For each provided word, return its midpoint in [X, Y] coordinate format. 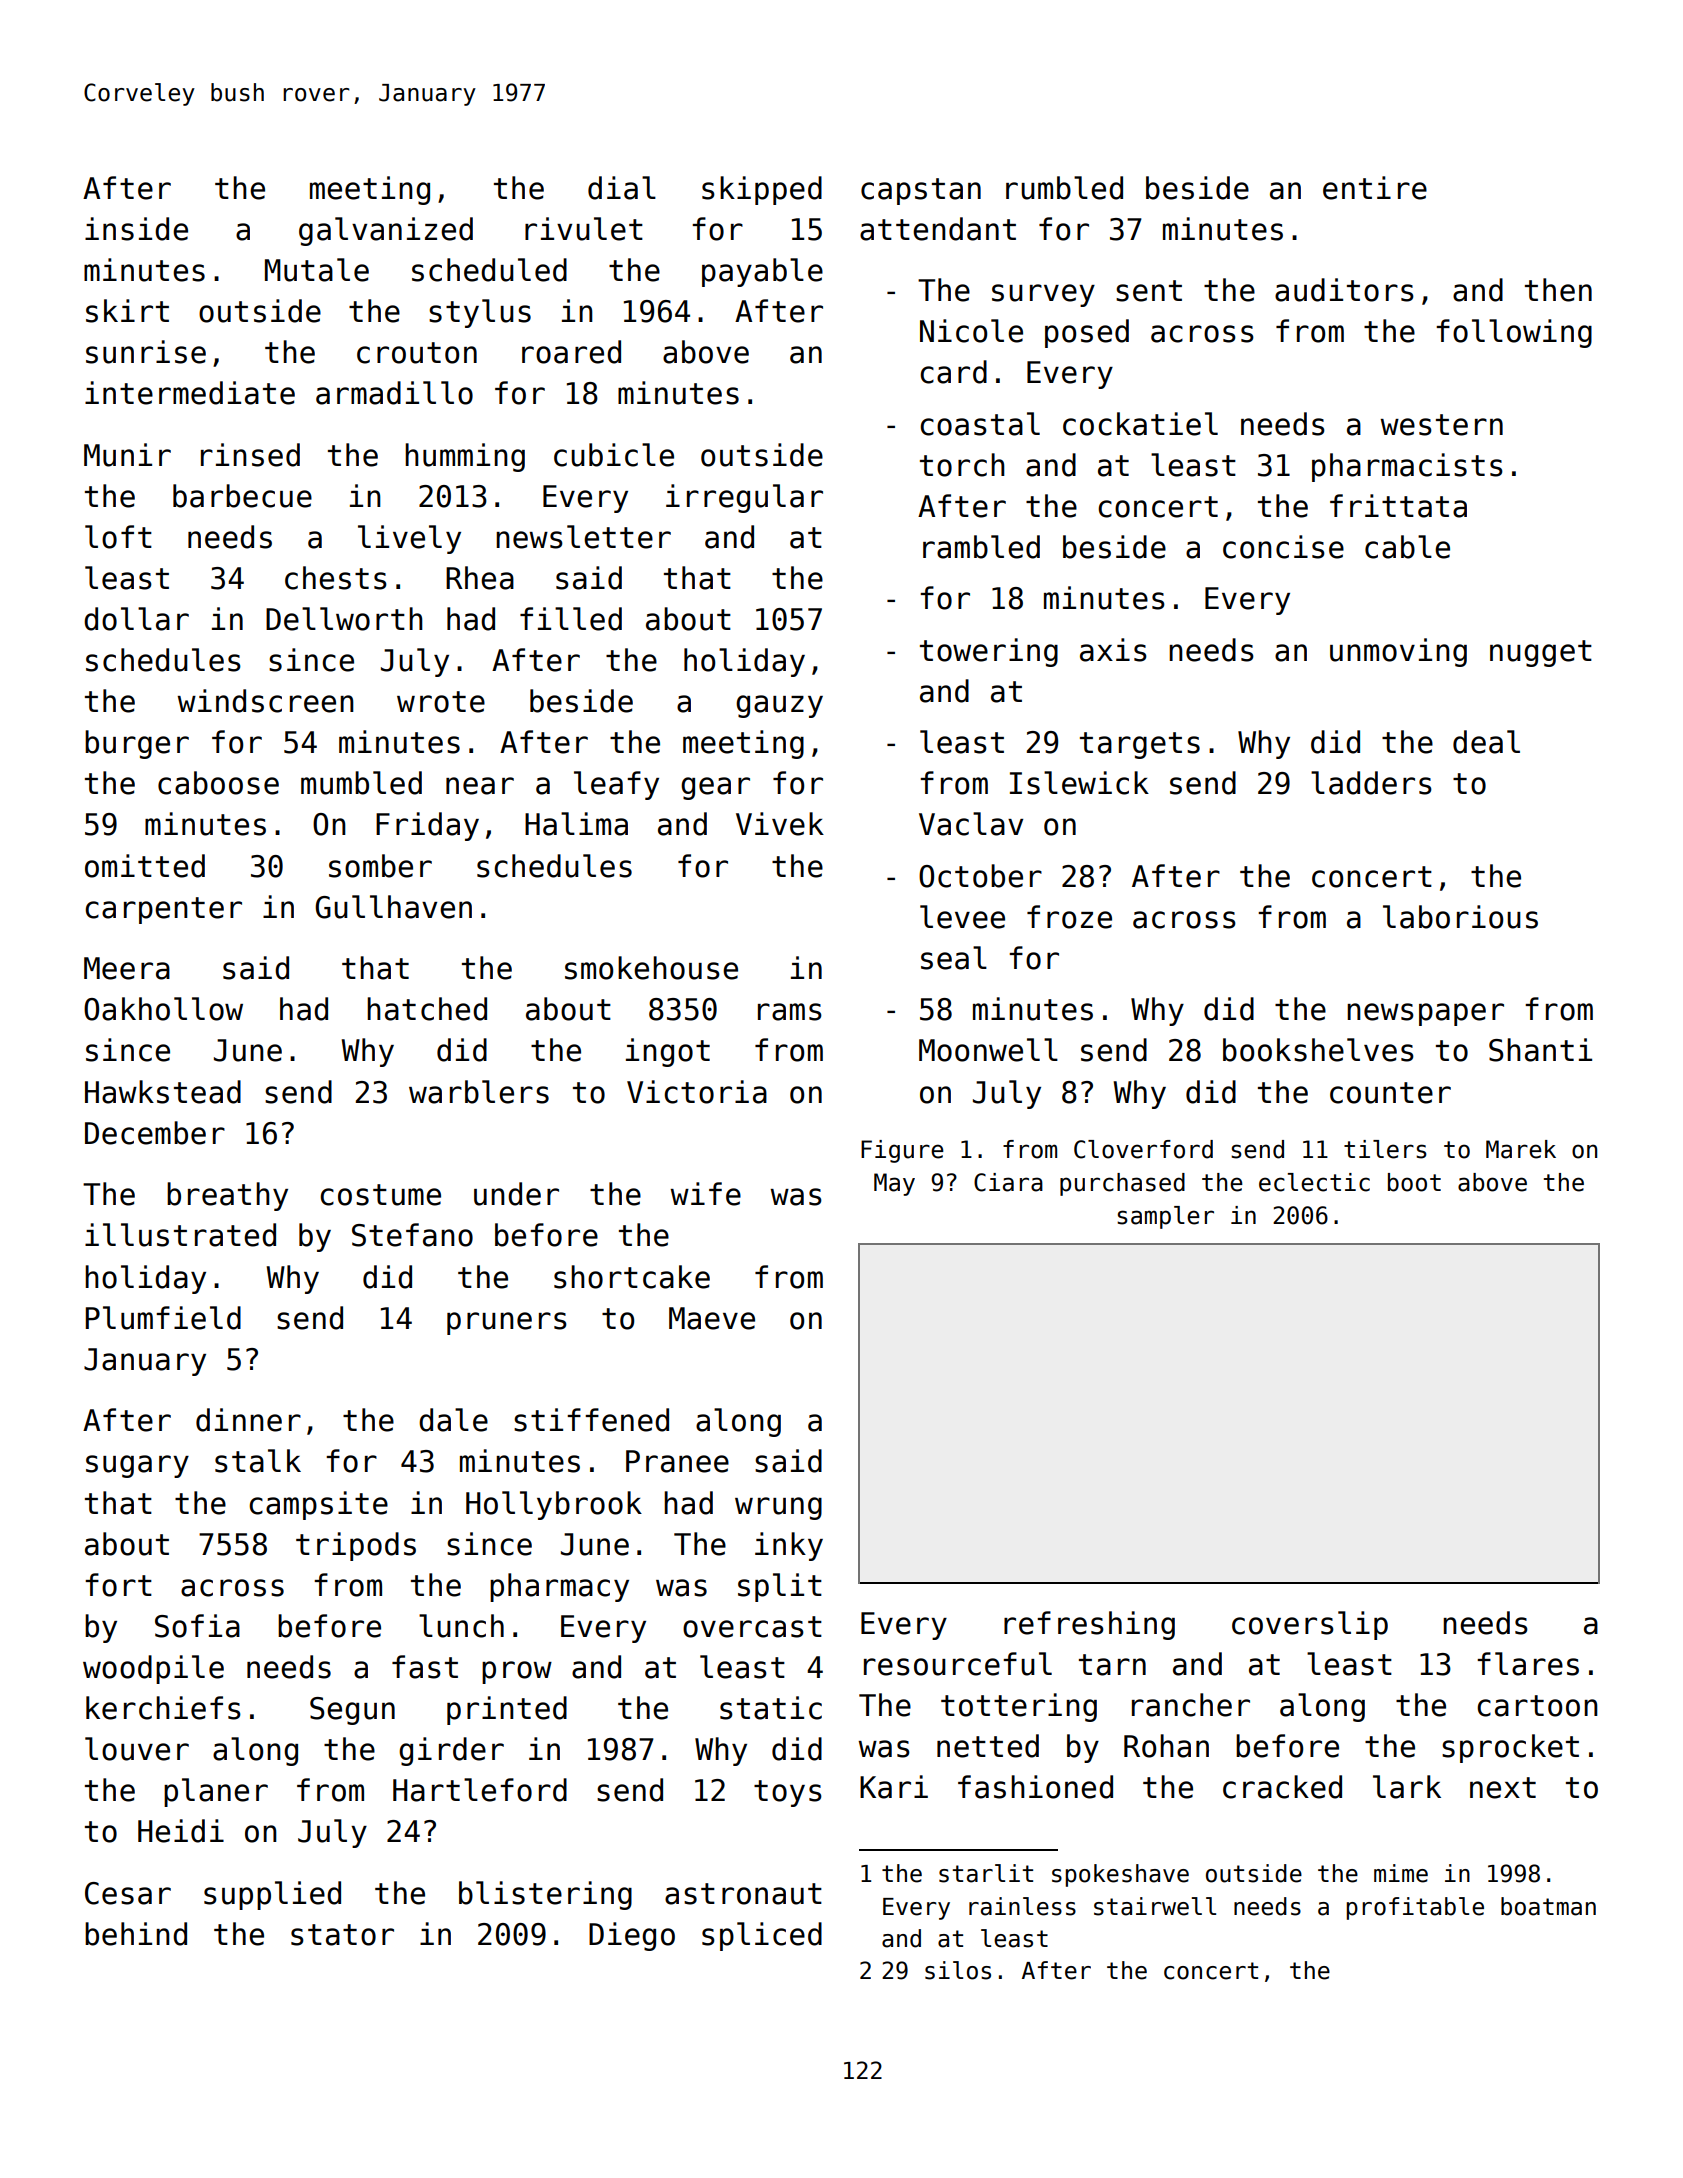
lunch [461, 1626]
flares [1528, 1664]
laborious [1460, 917]
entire [1375, 188]
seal [954, 958]
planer [216, 1792]
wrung [778, 1508]
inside [136, 229]
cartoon [1537, 1706]
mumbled [361, 783]
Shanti [1540, 1050]
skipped [762, 190]
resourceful [958, 1664]
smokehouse [651, 968]
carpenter [163, 910]
